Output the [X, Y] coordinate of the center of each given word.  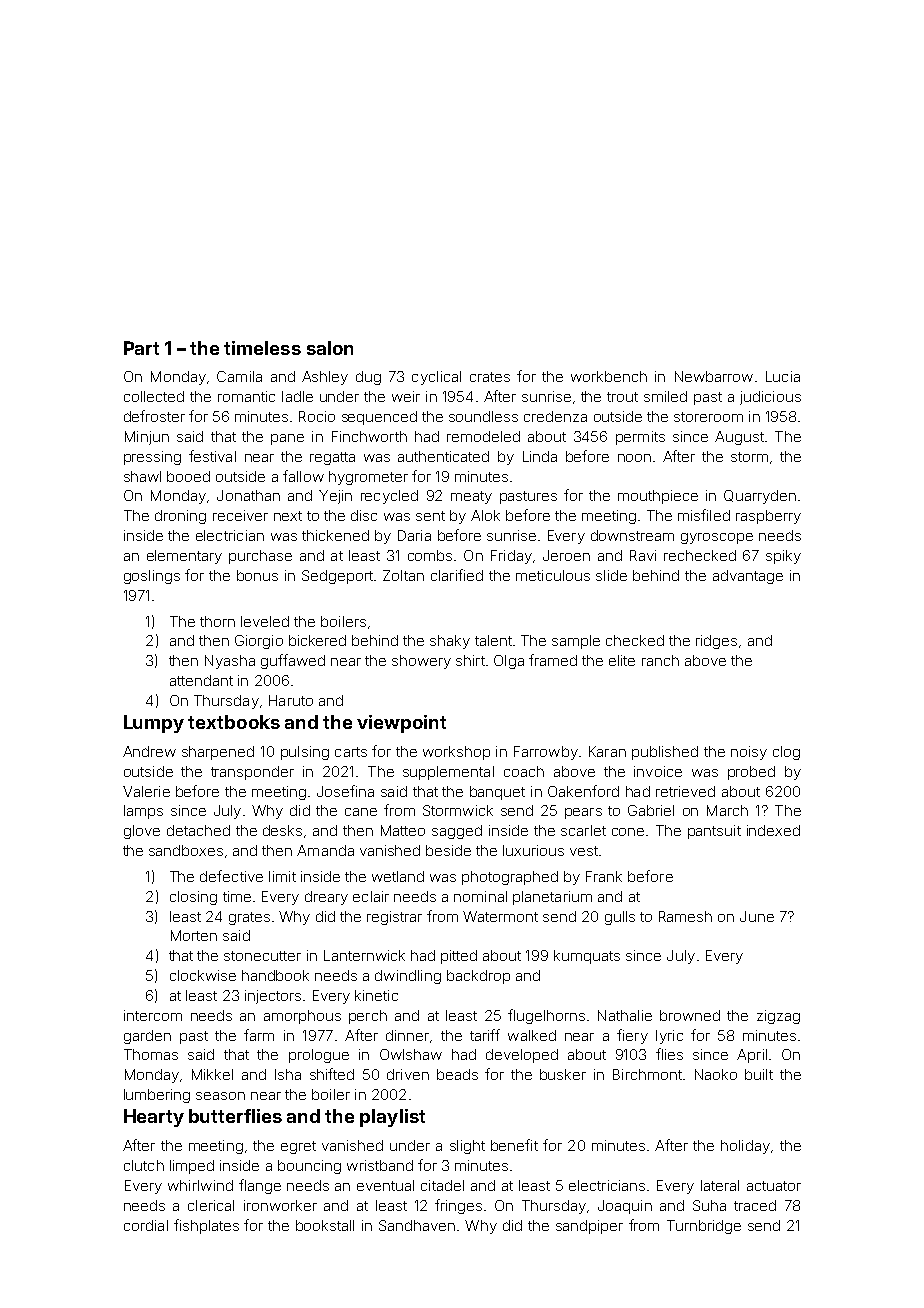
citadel [442, 1185]
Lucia [783, 376]
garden [147, 1037]
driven [408, 1074]
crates [490, 377]
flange [260, 1186]
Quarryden [760, 497]
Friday [511, 557]
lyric [669, 1037]
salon [330, 348]
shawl [142, 476]
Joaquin [625, 1207]
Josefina [345, 791]
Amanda [325, 850]
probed [751, 773]
